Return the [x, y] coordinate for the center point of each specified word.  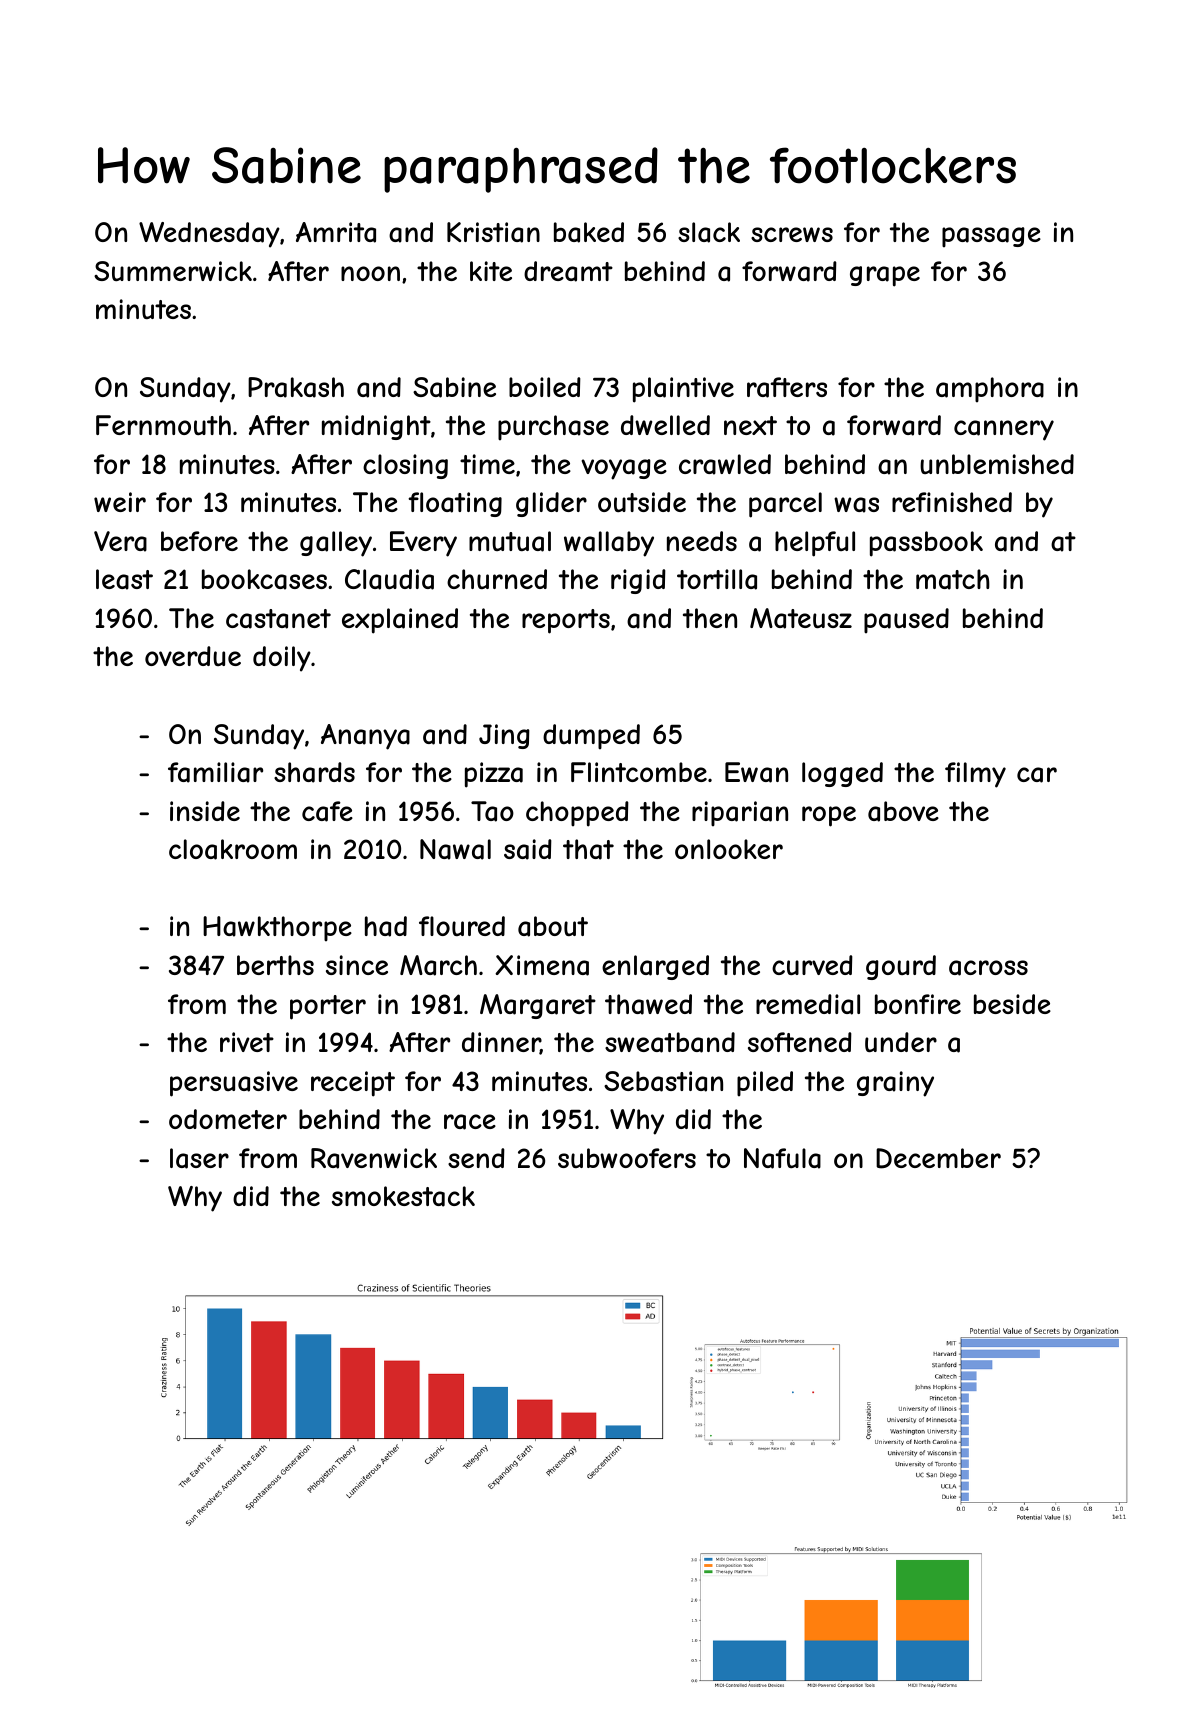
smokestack [403, 1196]
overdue [193, 656]
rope [829, 816]
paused [906, 620]
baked [589, 232]
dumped [591, 736]
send [476, 1158]
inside [205, 811]
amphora [990, 389]
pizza [494, 775]
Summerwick [173, 271]
